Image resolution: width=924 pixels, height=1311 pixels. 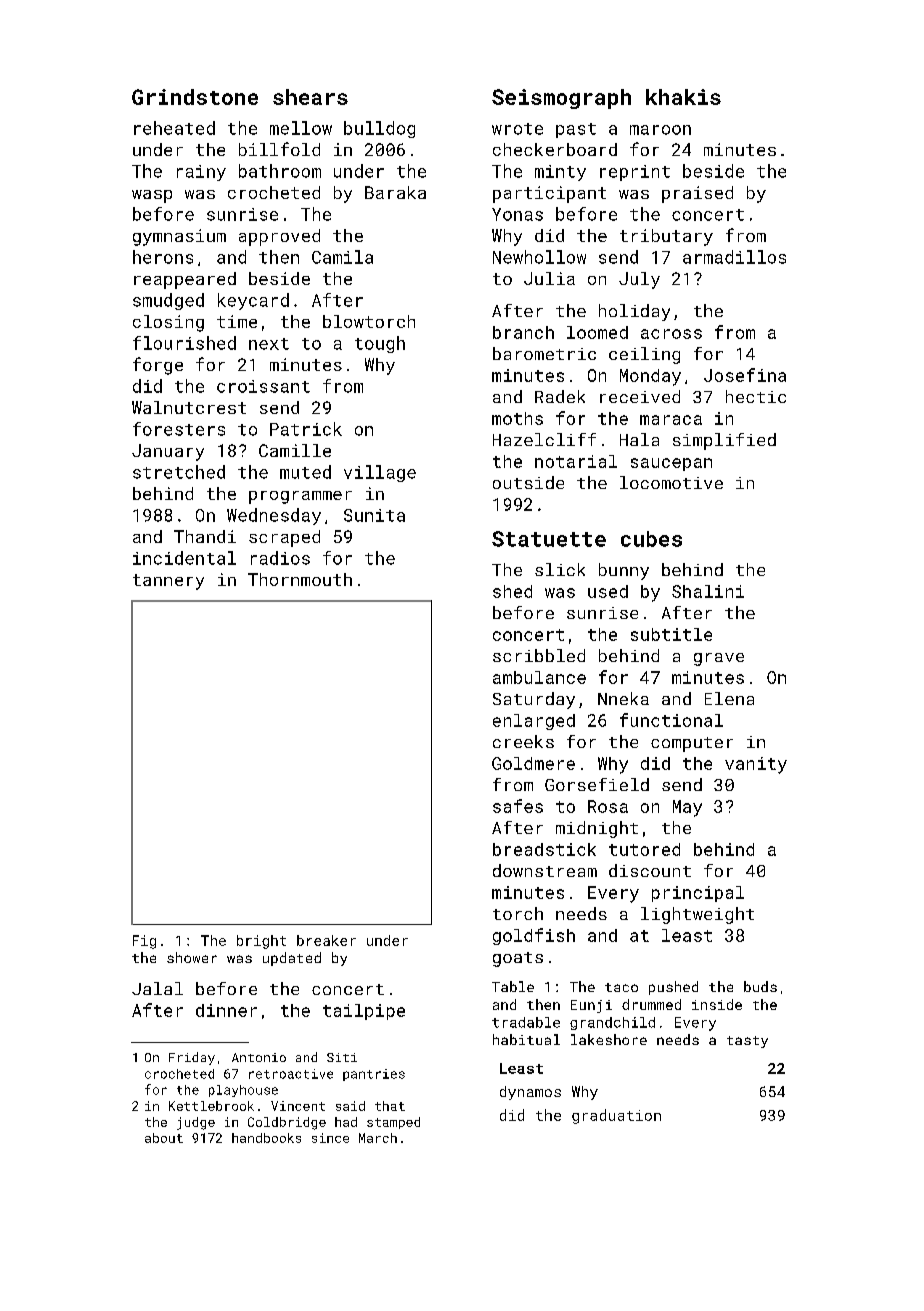 I want to click on khakis, so click(x=683, y=97).
